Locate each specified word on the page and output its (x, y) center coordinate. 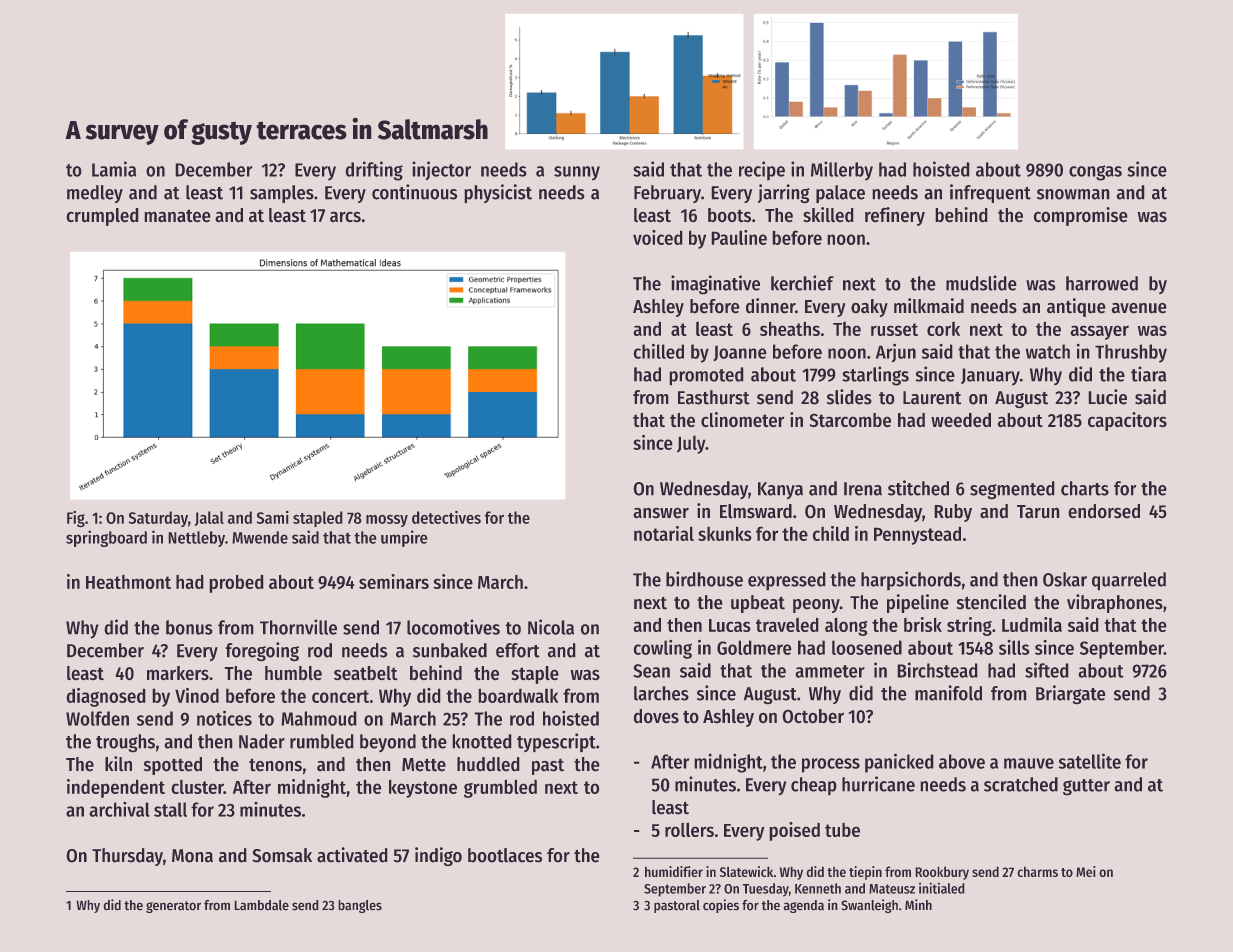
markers (178, 673)
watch (1048, 351)
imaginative (715, 285)
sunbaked (450, 650)
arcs (345, 217)
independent (116, 788)
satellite (1089, 761)
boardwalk (518, 695)
